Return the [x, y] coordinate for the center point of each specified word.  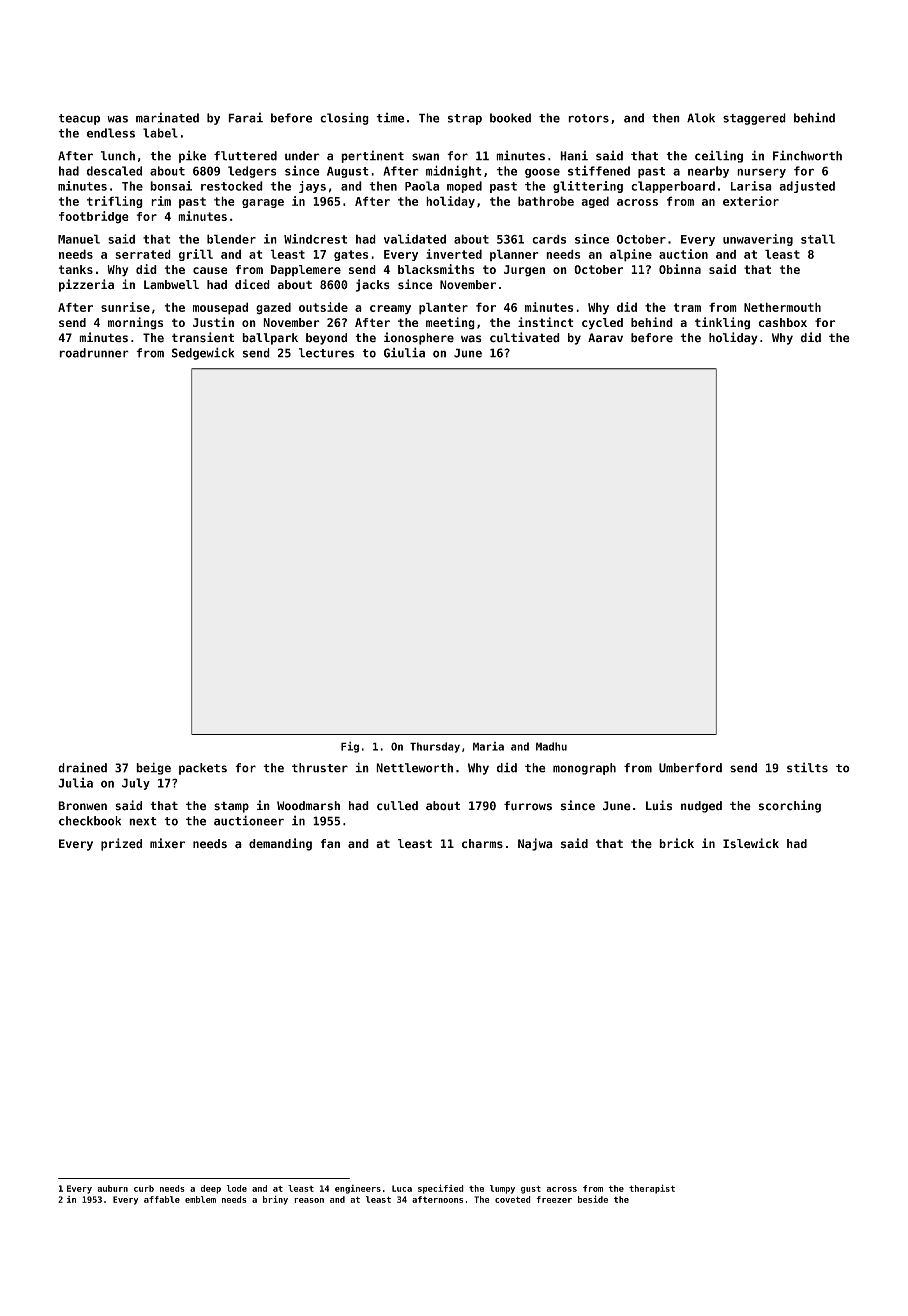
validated [415, 239]
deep [211, 1189]
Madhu [551, 746]
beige [153, 768]
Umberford [690, 768]
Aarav [605, 338]
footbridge [94, 217]
